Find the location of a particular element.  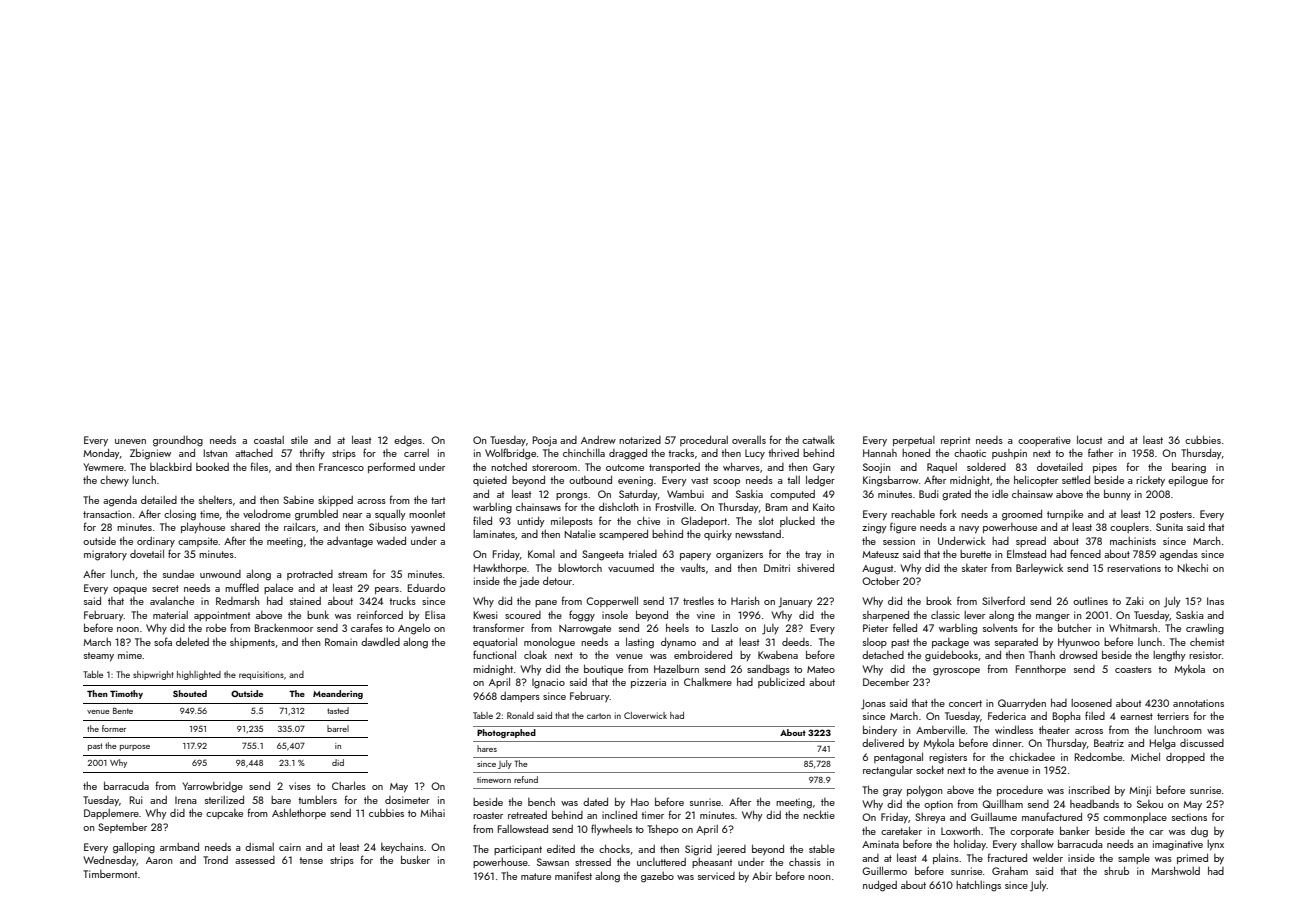

gazebo is located at coordinates (657, 877).
